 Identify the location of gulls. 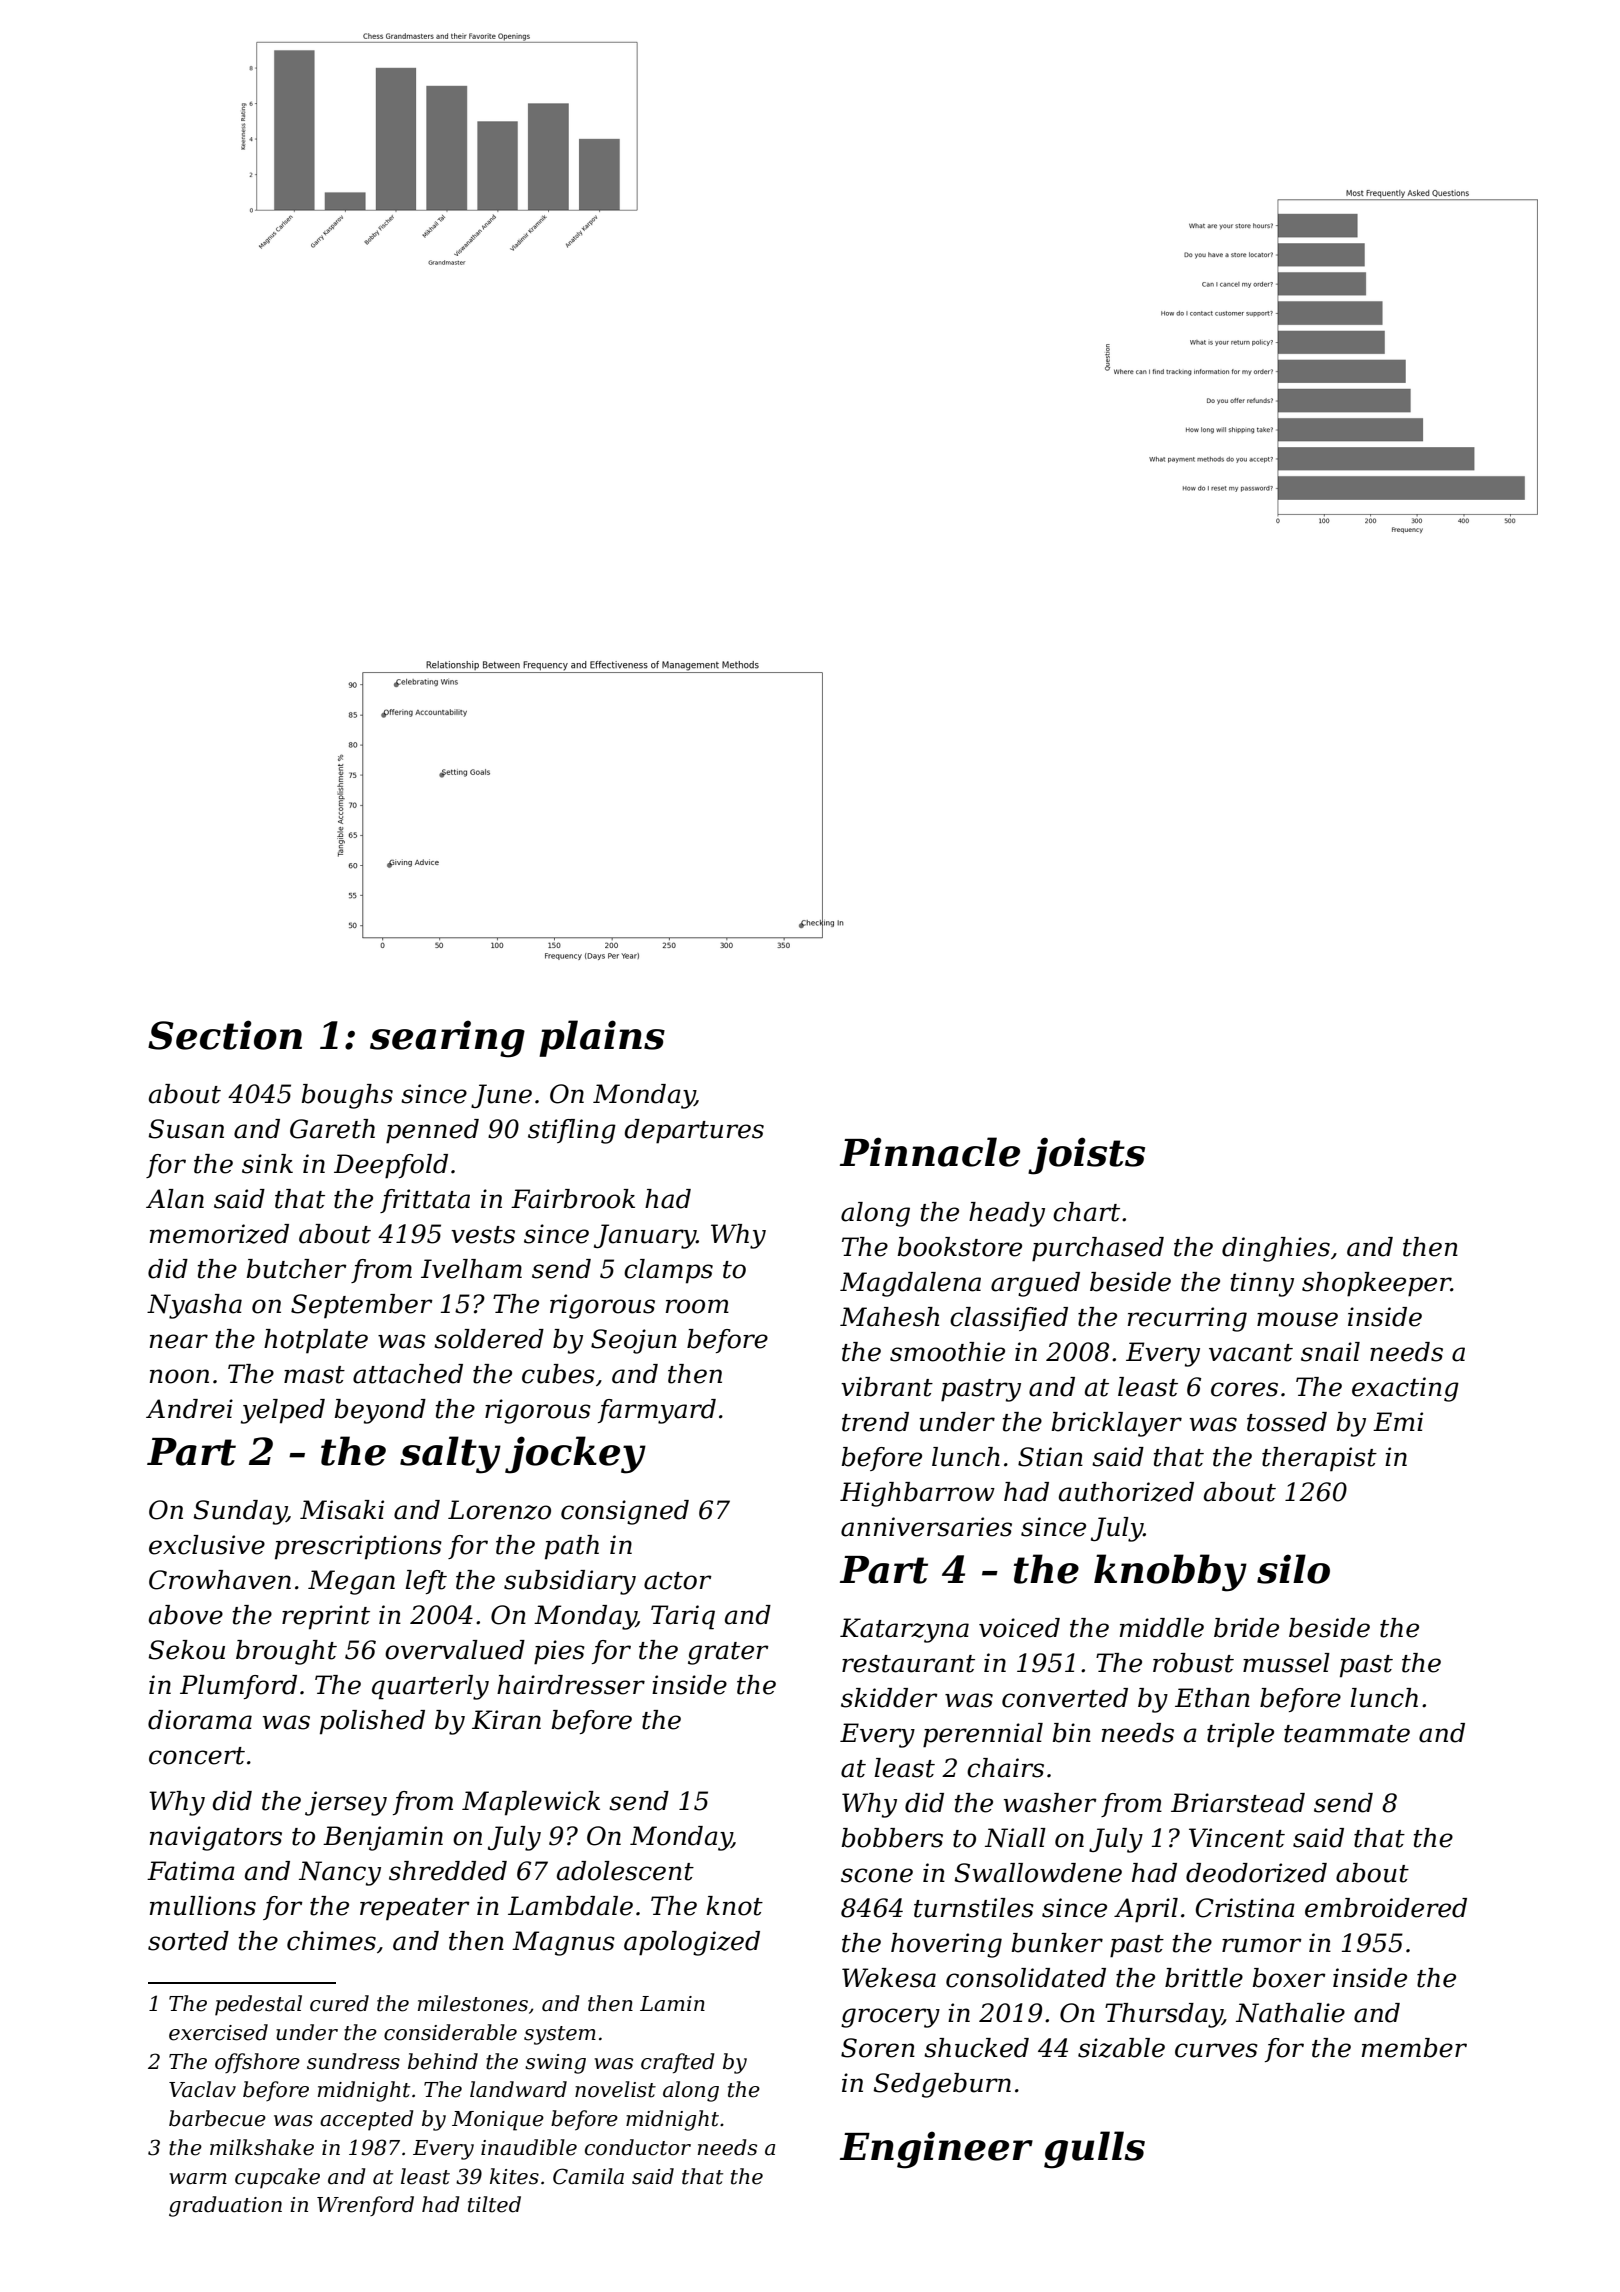
(1094, 2150).
